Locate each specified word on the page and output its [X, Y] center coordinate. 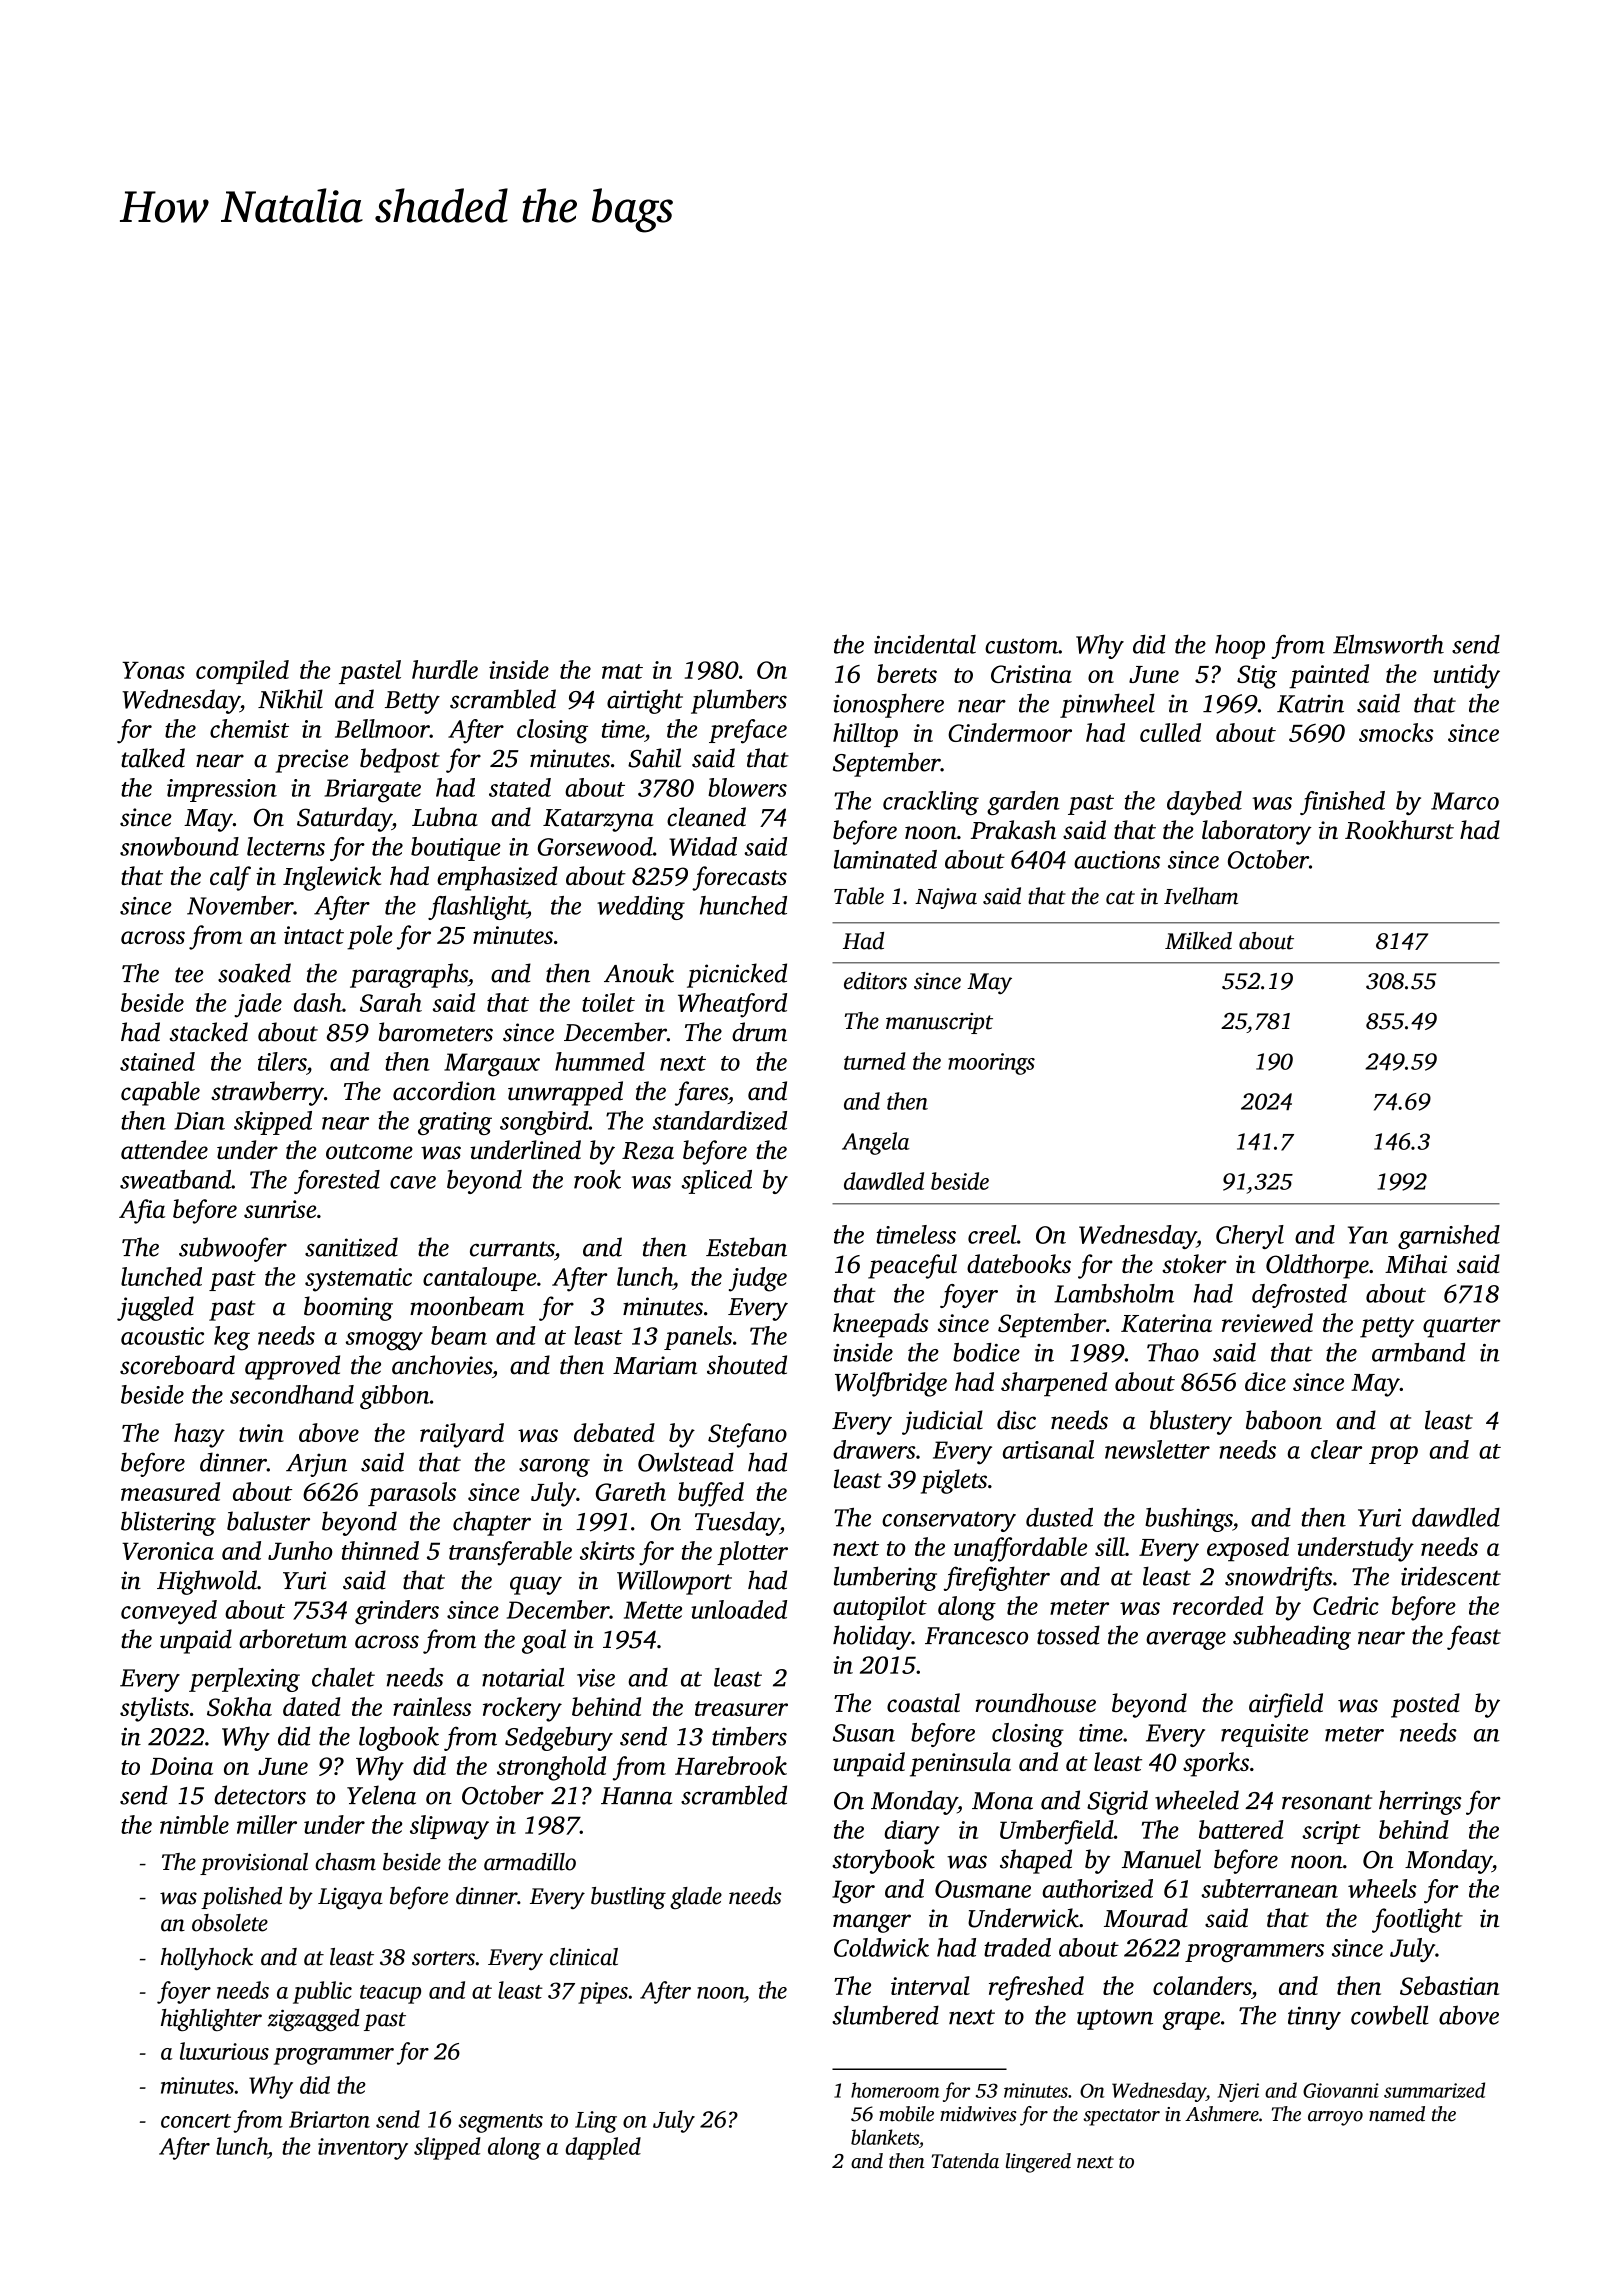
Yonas [153, 670]
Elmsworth [1388, 644]
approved [292, 1367]
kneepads [880, 1325]
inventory [363, 2149]
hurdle [445, 669]
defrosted [1299, 1296]
